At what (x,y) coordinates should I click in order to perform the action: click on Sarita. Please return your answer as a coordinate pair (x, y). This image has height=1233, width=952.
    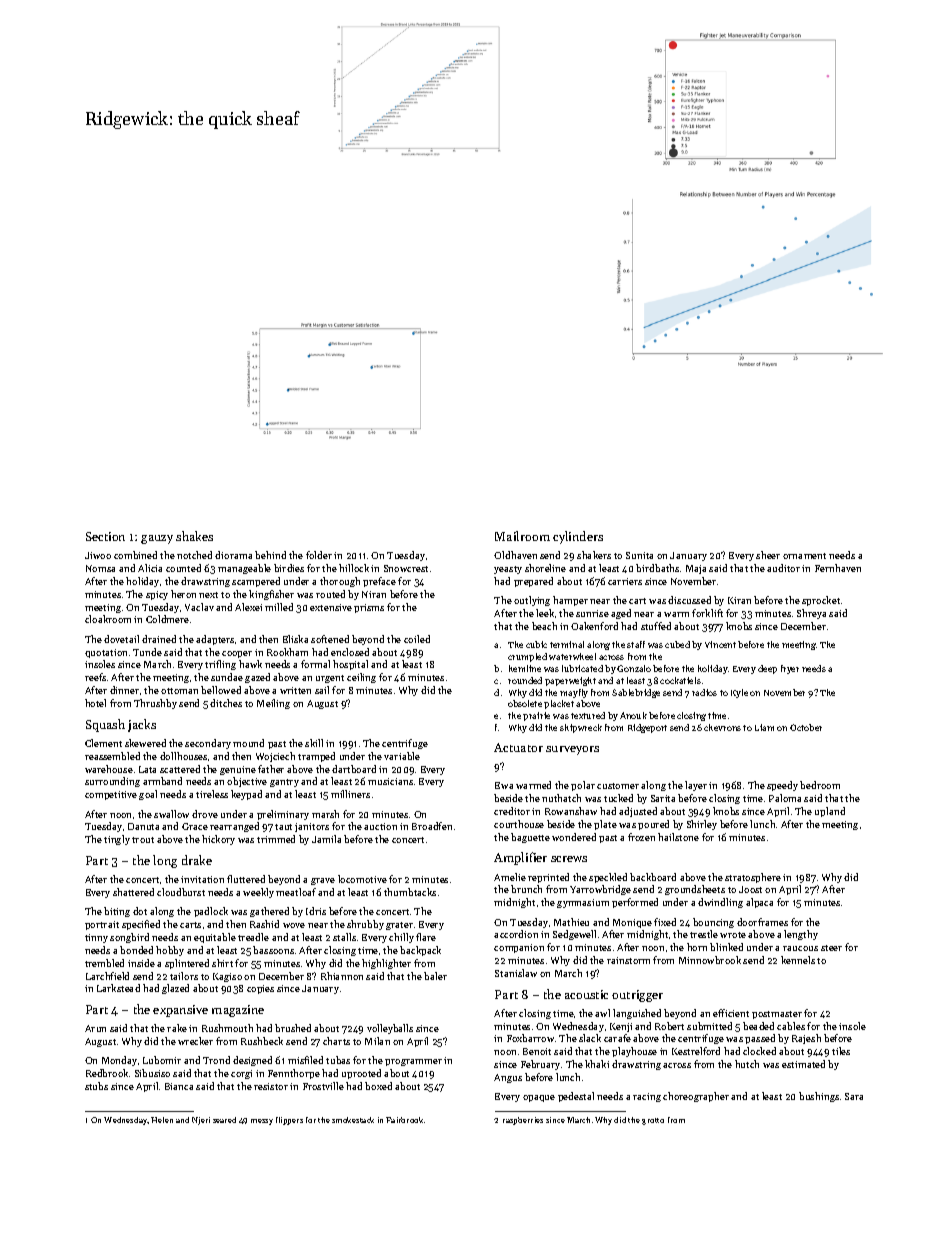
    Looking at the image, I should click on (663, 798).
